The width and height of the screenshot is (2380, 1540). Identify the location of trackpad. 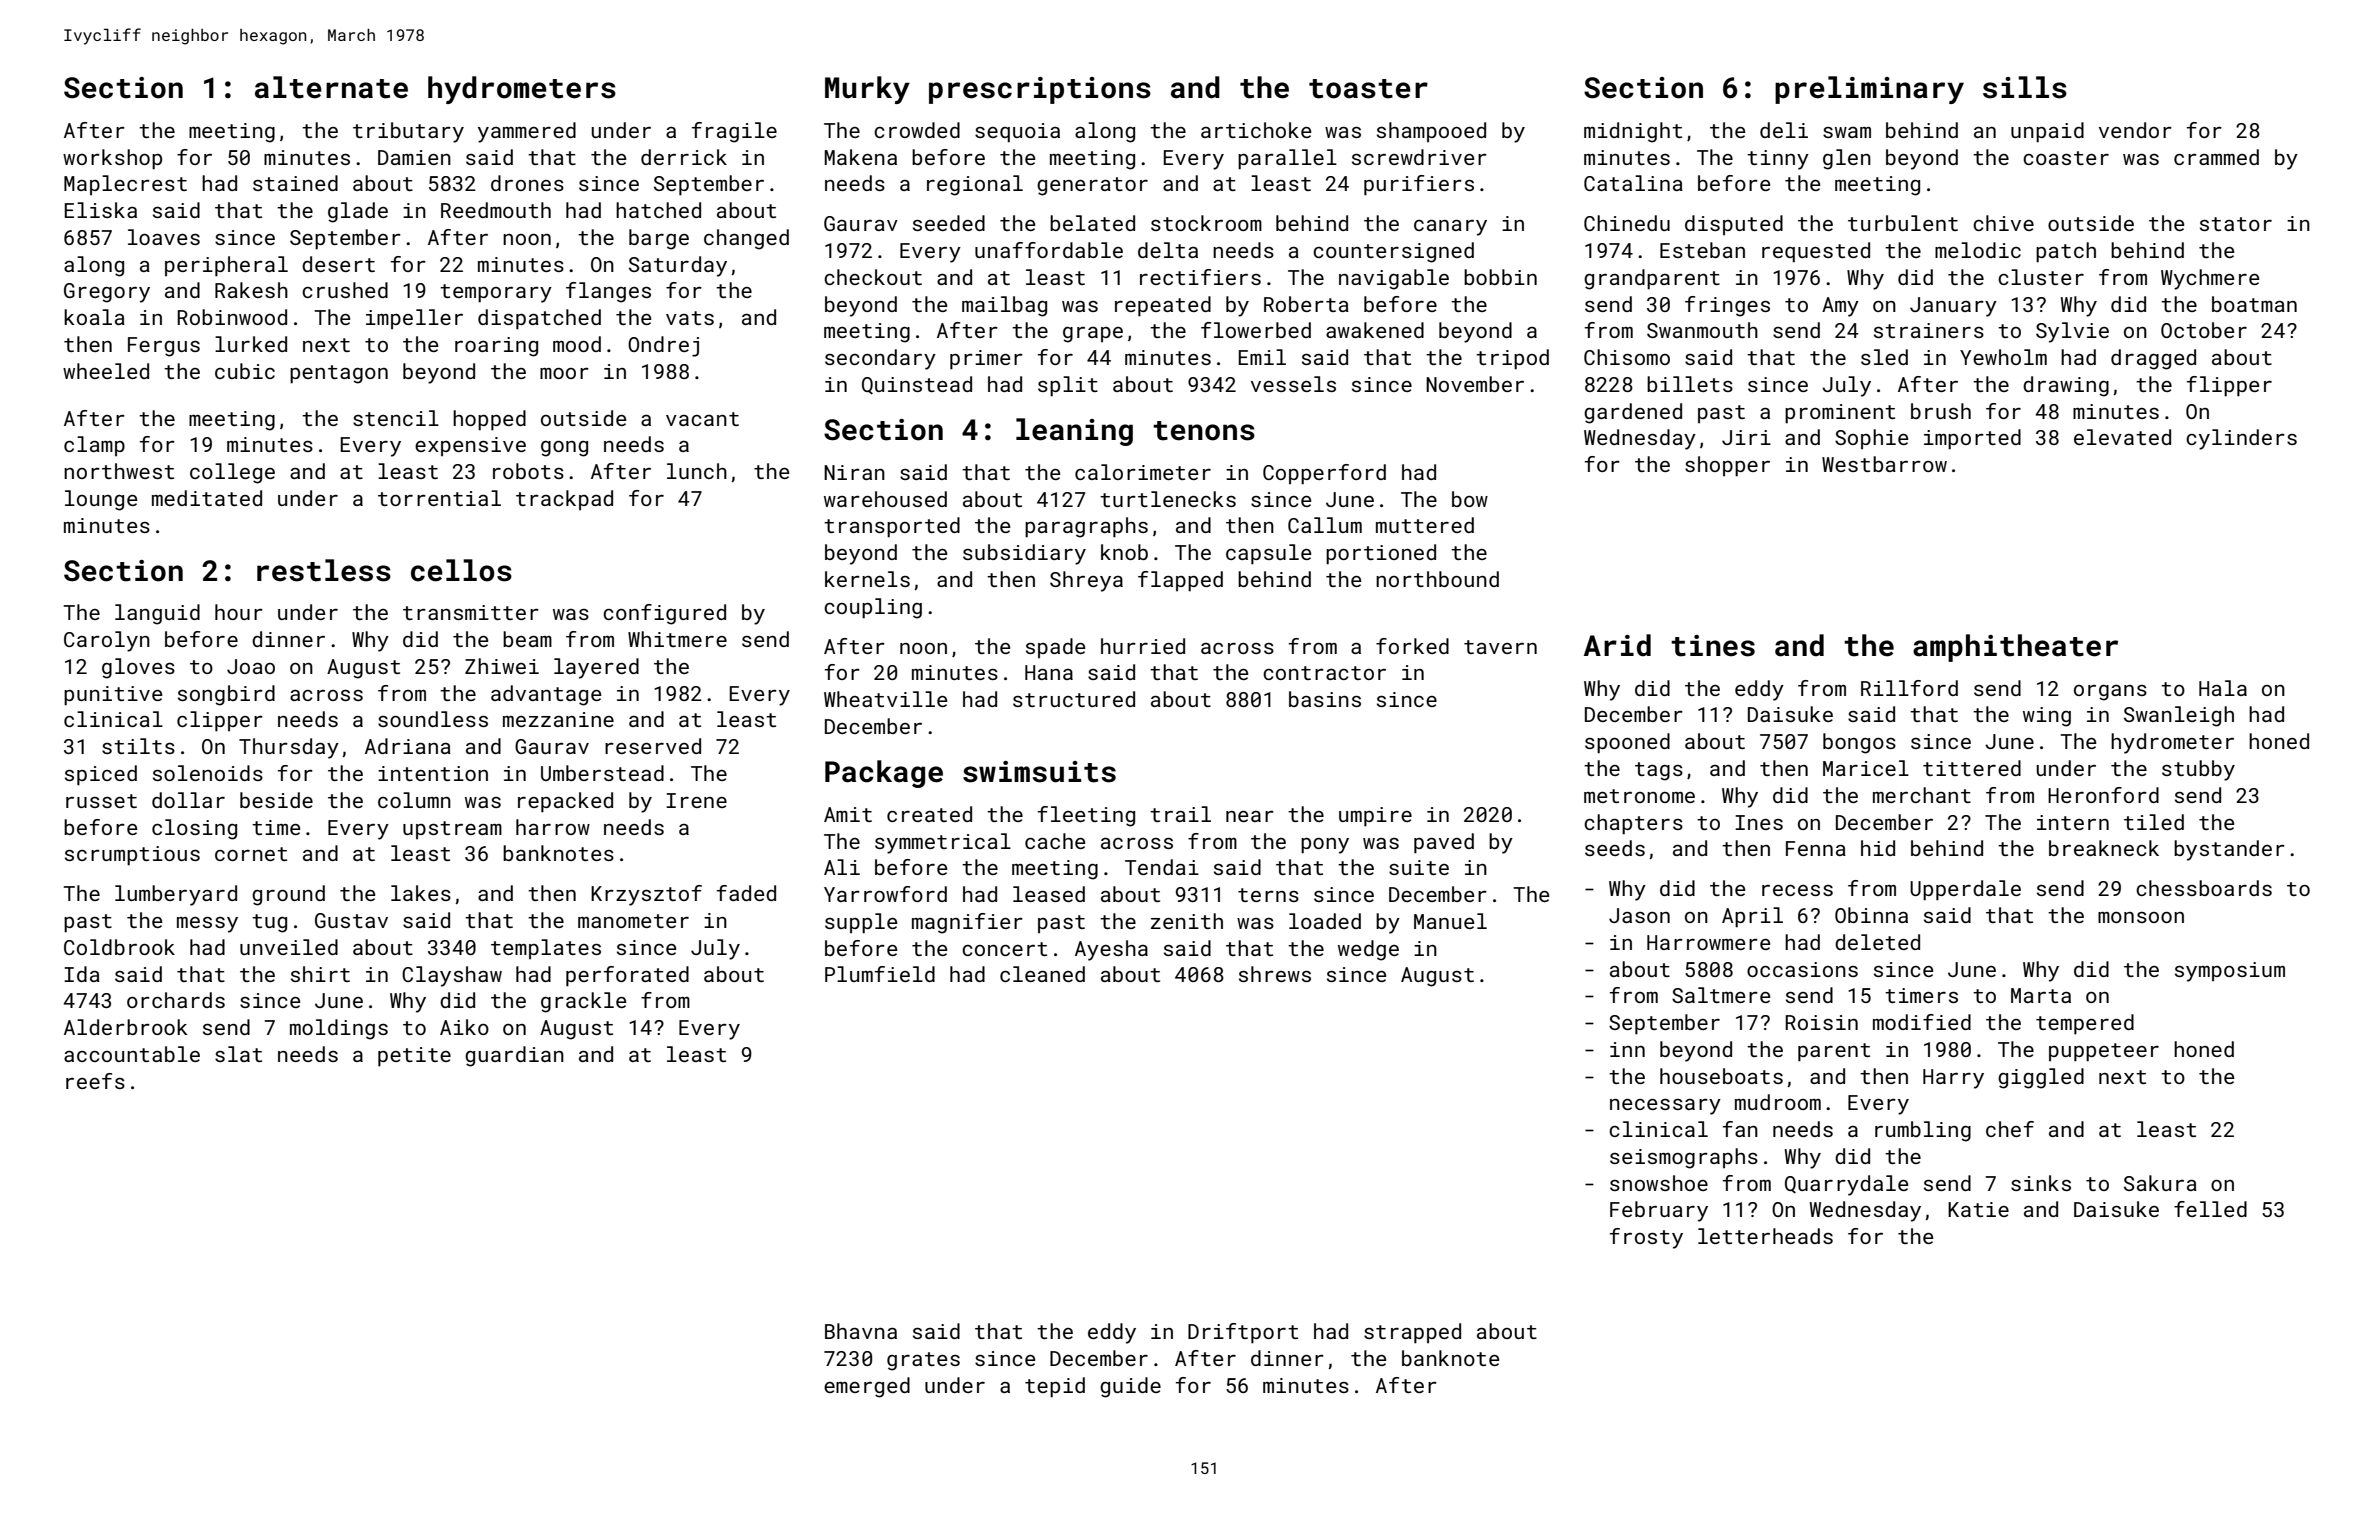
(564, 500).
